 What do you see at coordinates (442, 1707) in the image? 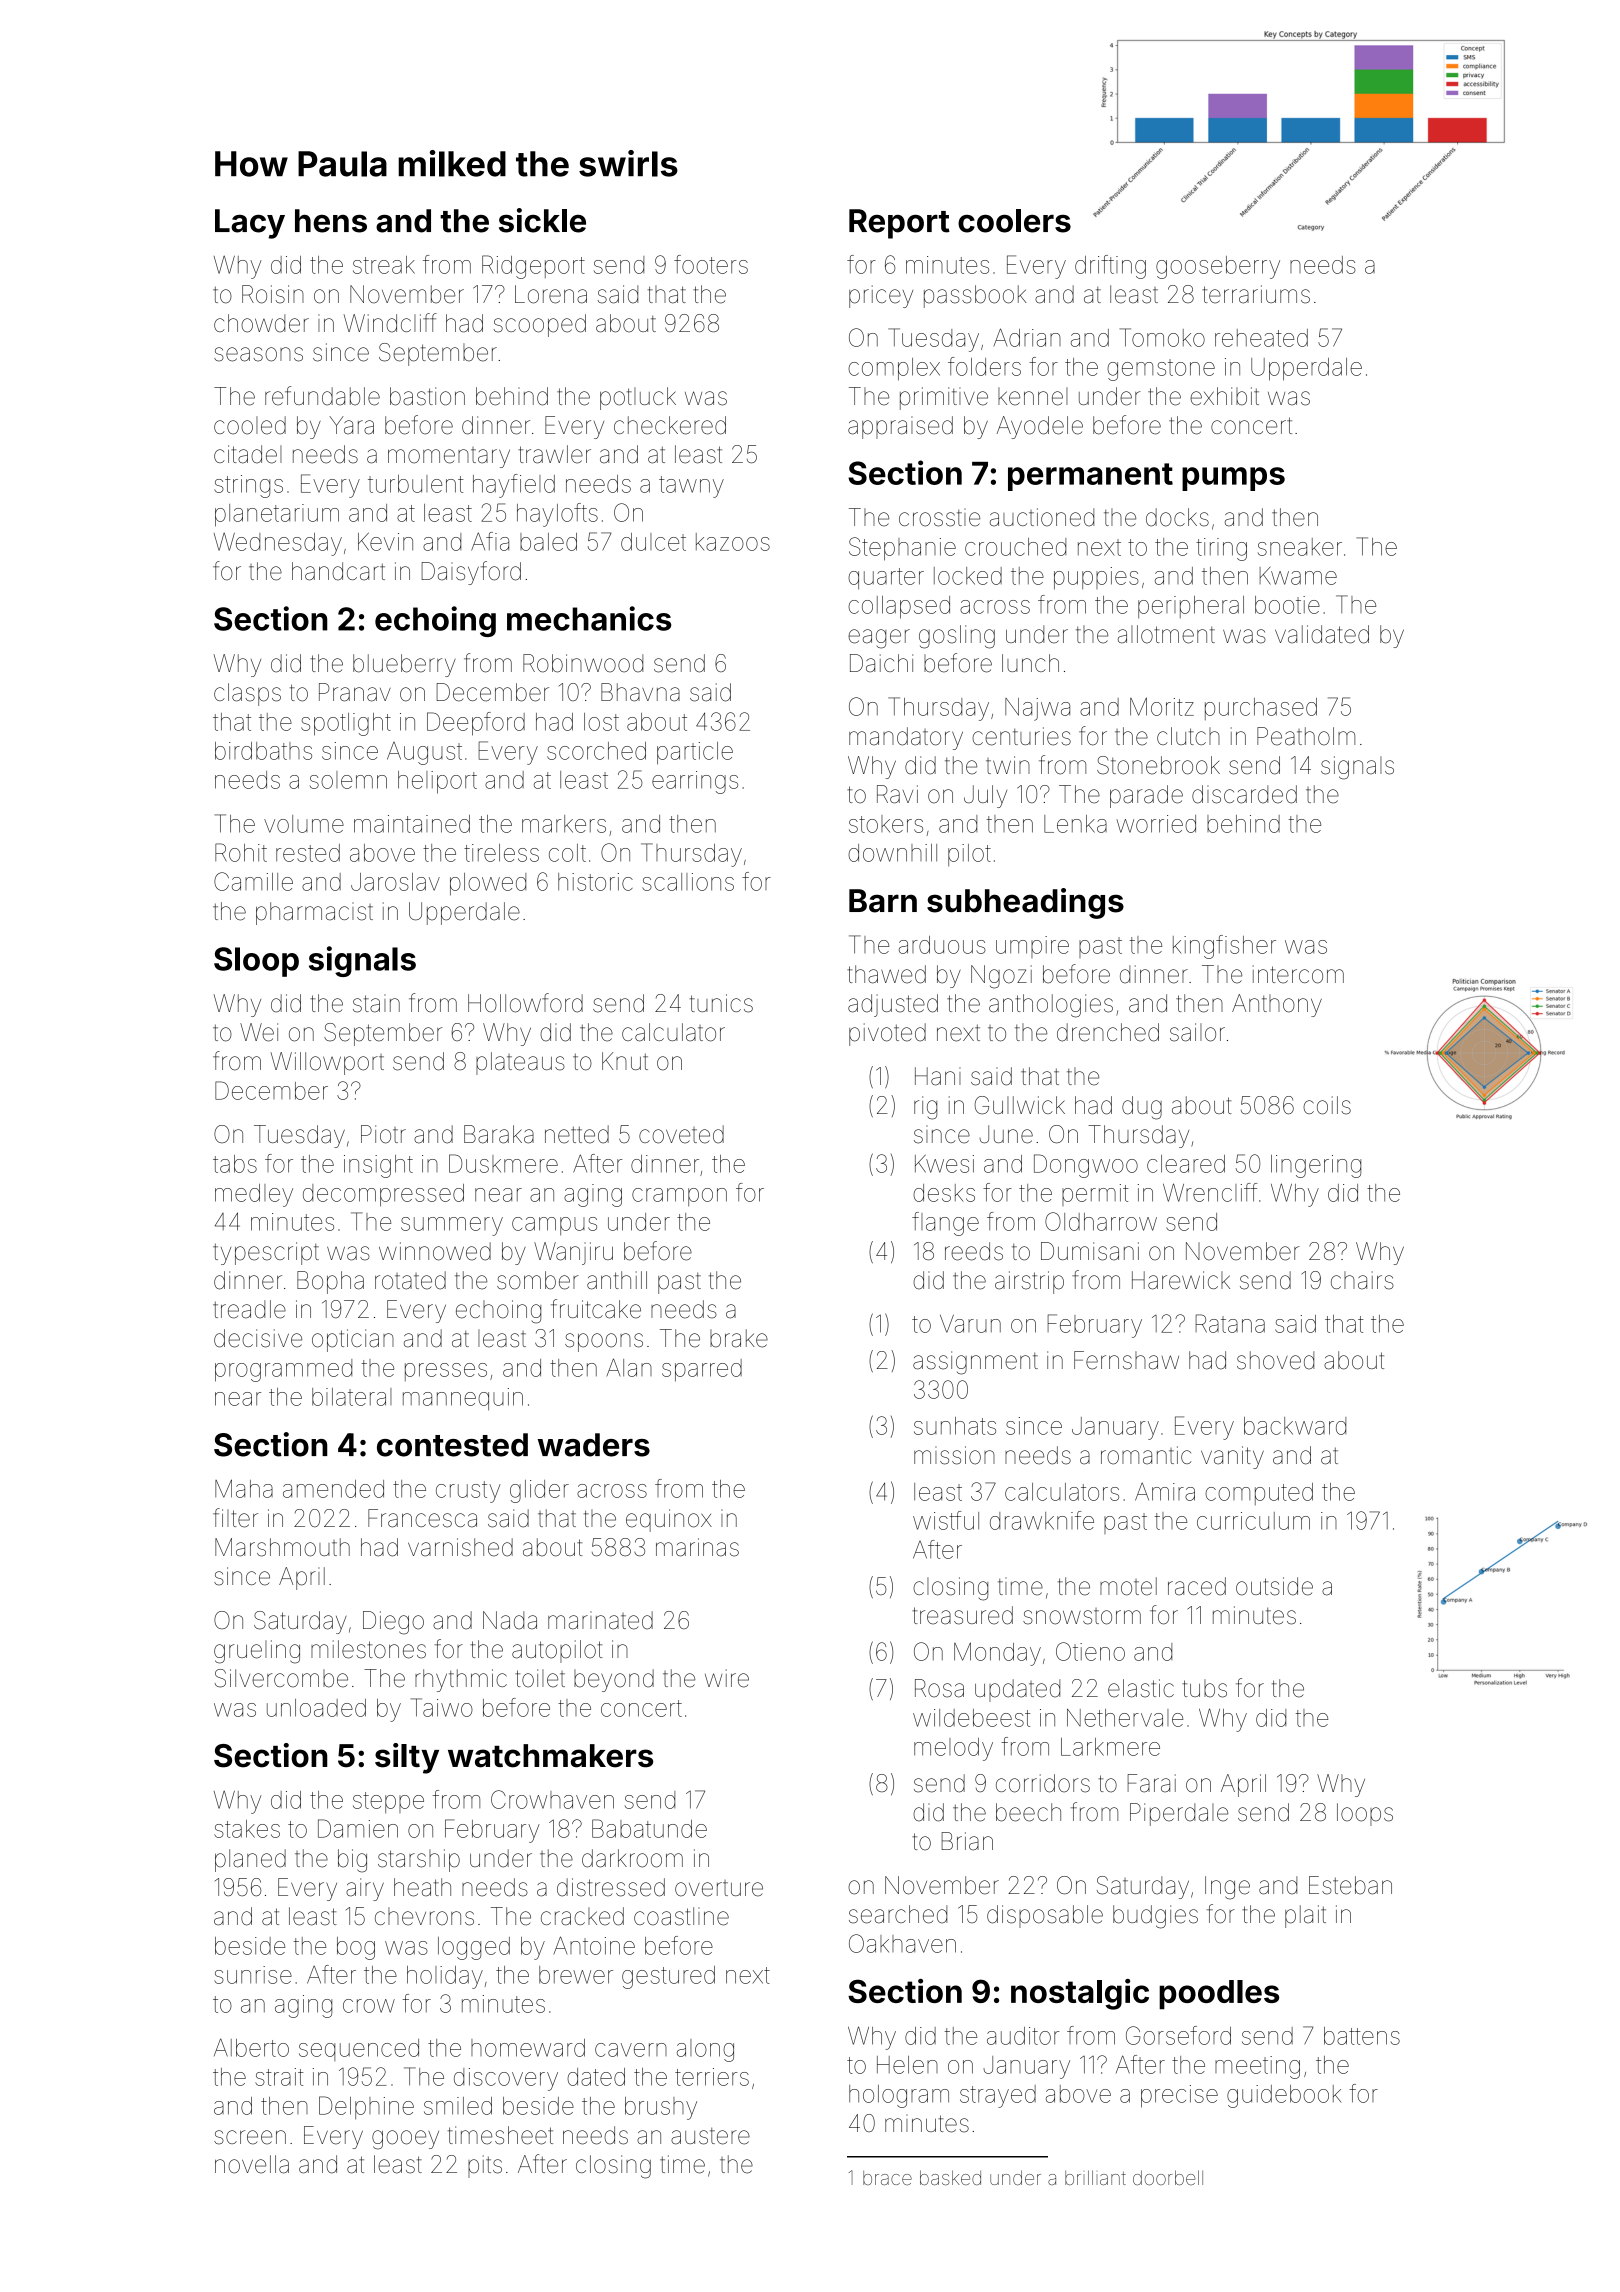
I see `Taiwo` at bounding box center [442, 1707].
